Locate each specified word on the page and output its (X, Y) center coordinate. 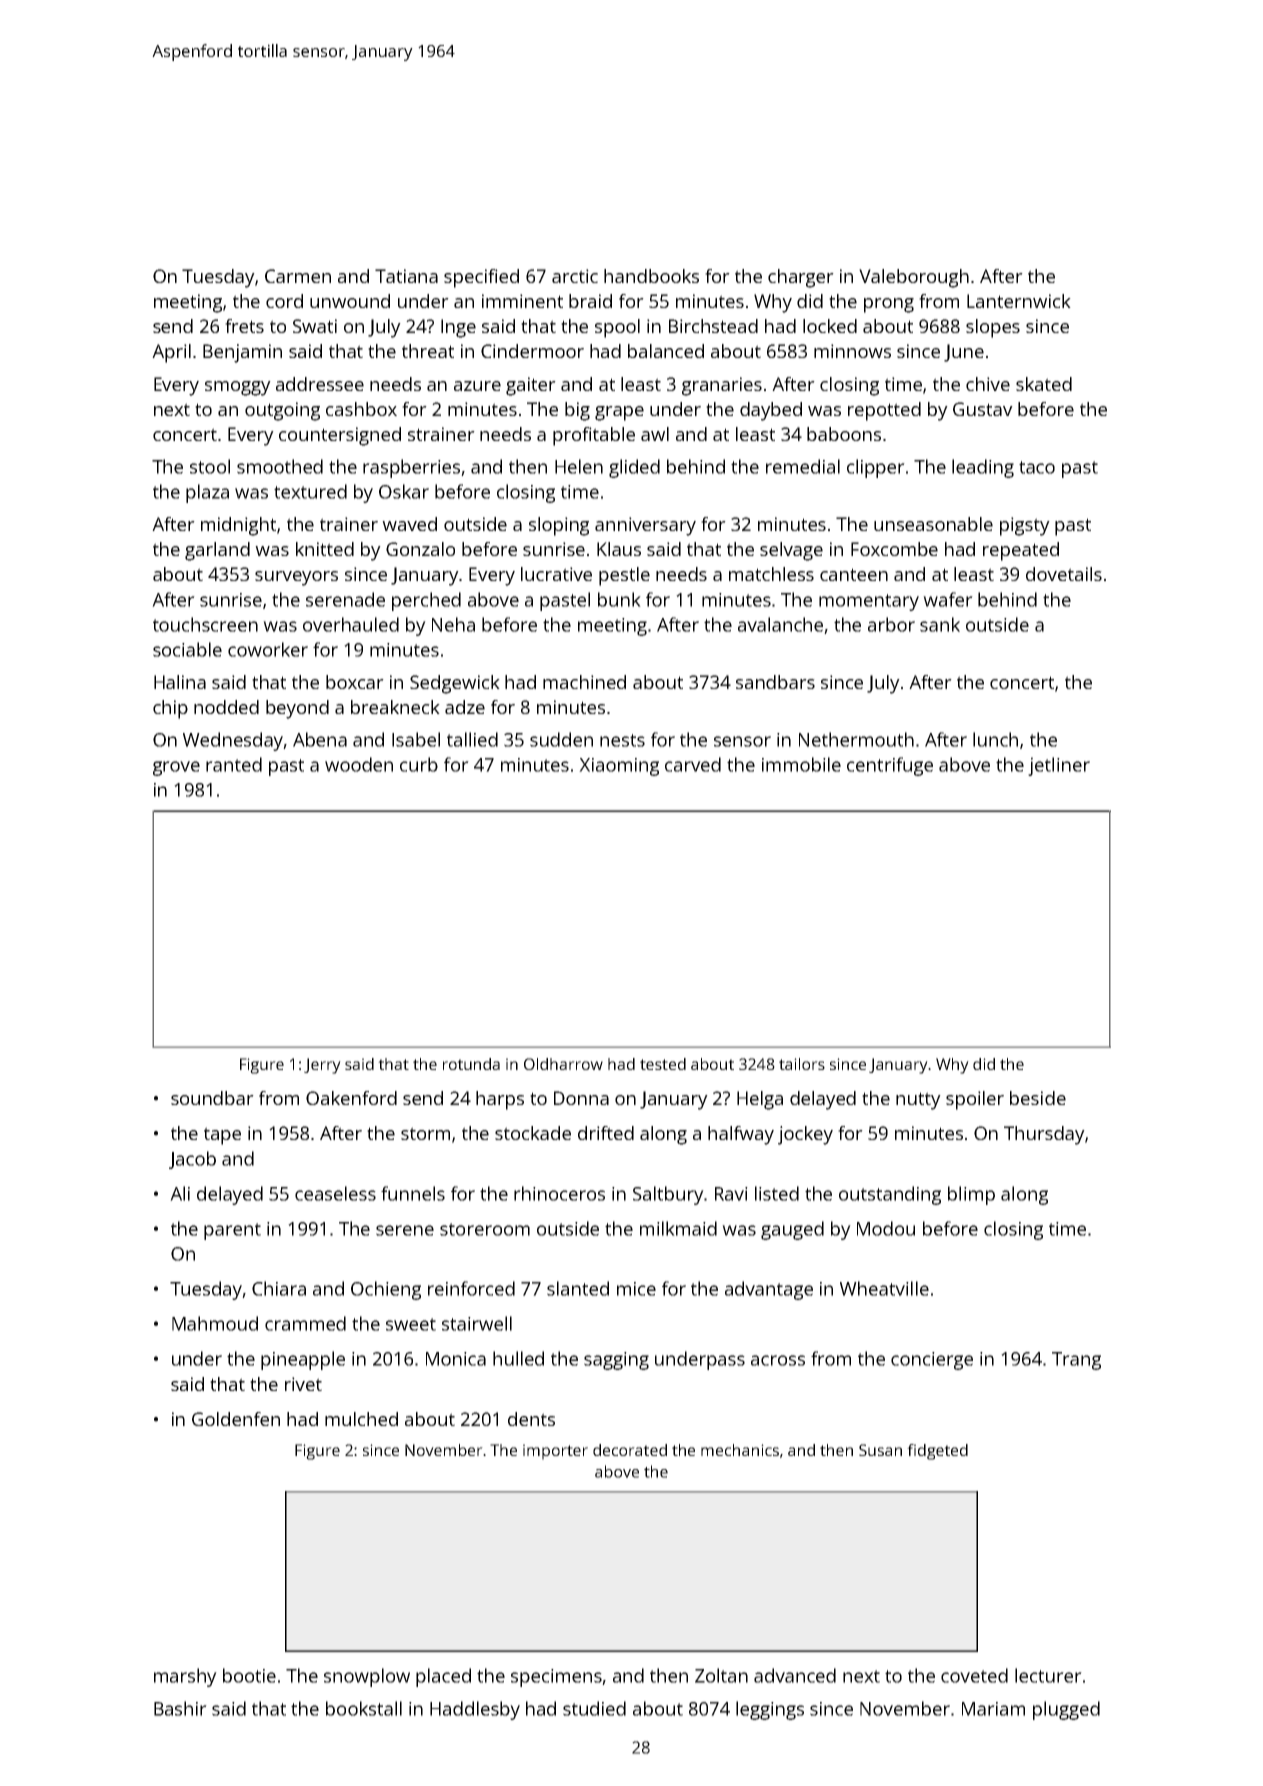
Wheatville (884, 1288)
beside (1038, 1098)
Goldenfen (236, 1419)
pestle (624, 576)
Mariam (993, 1709)
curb (419, 764)
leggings (770, 1710)
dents (531, 1419)
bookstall (364, 1708)
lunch (995, 739)
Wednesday (233, 741)
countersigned (340, 436)
